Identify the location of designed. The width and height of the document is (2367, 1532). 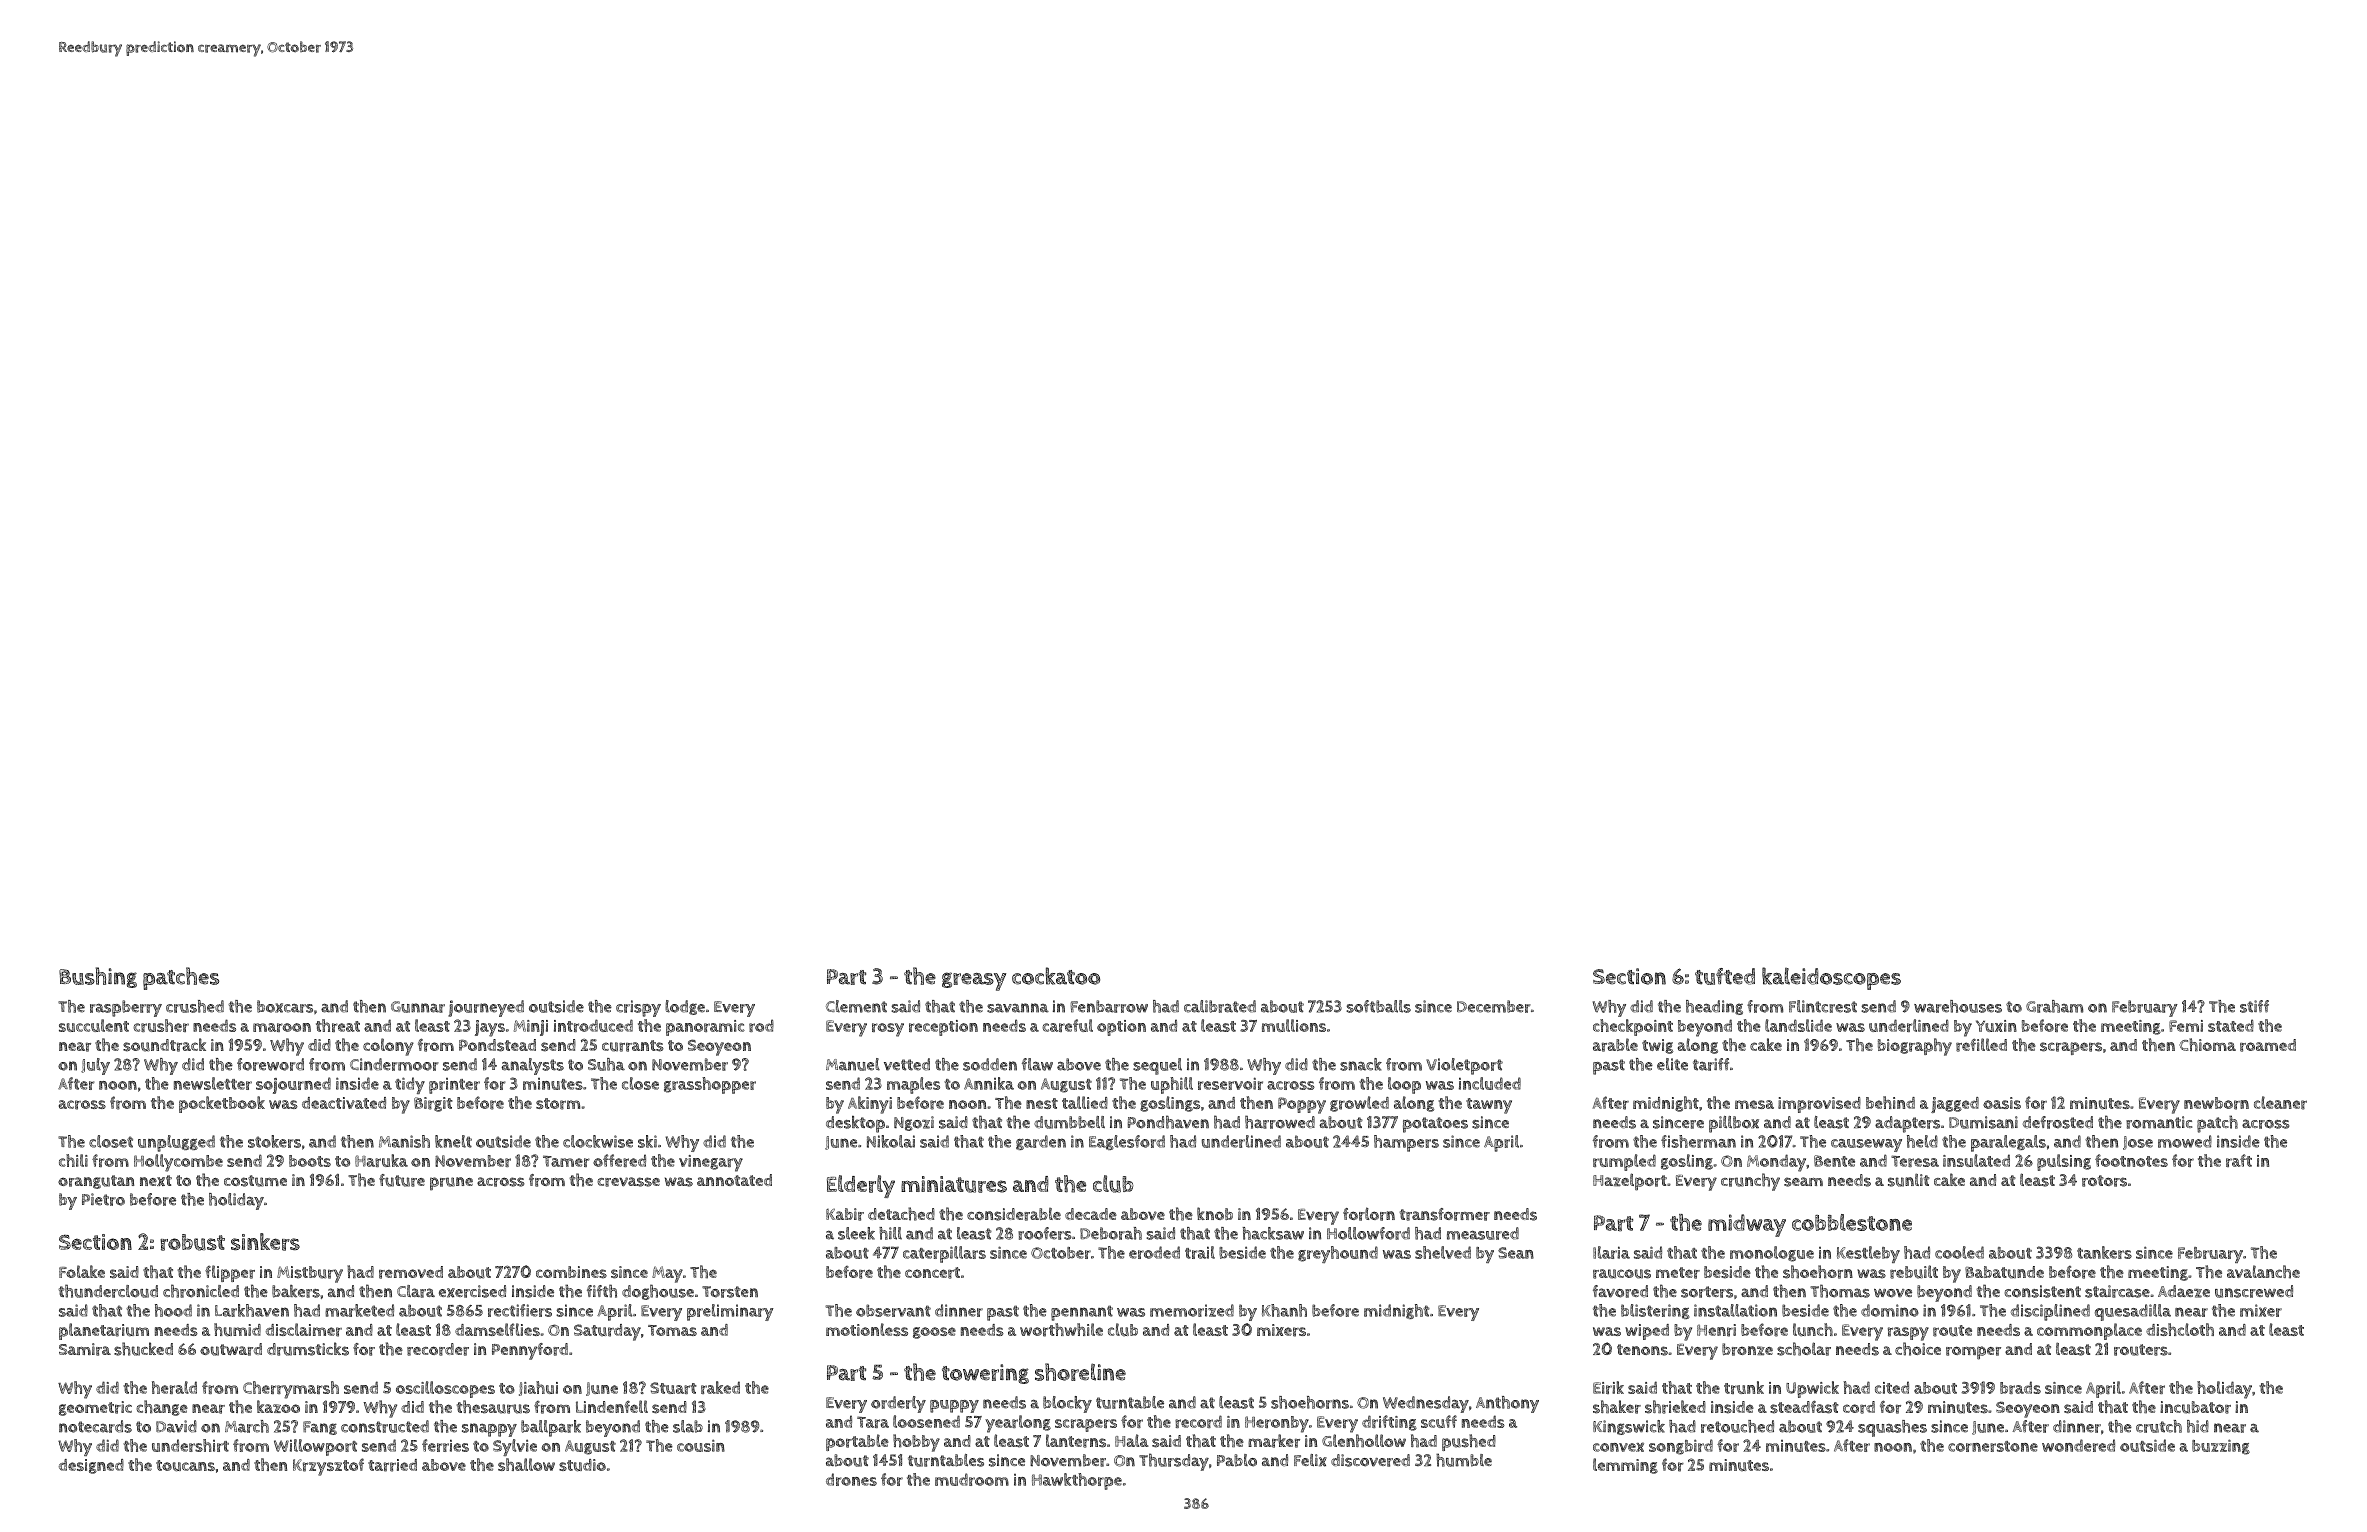
(91, 1466).
